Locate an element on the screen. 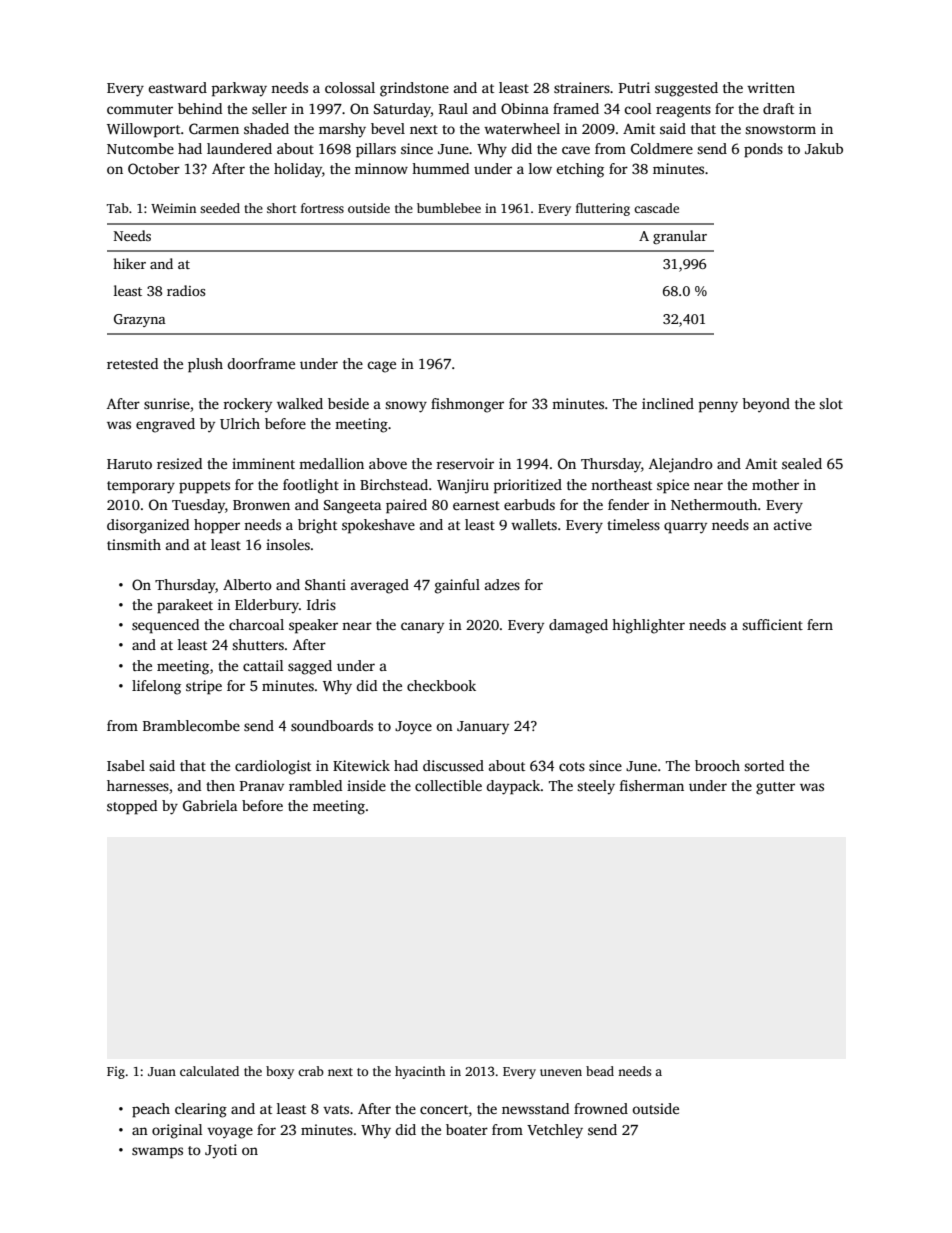 The width and height of the screenshot is (952, 1233). granular is located at coordinates (680, 237).
